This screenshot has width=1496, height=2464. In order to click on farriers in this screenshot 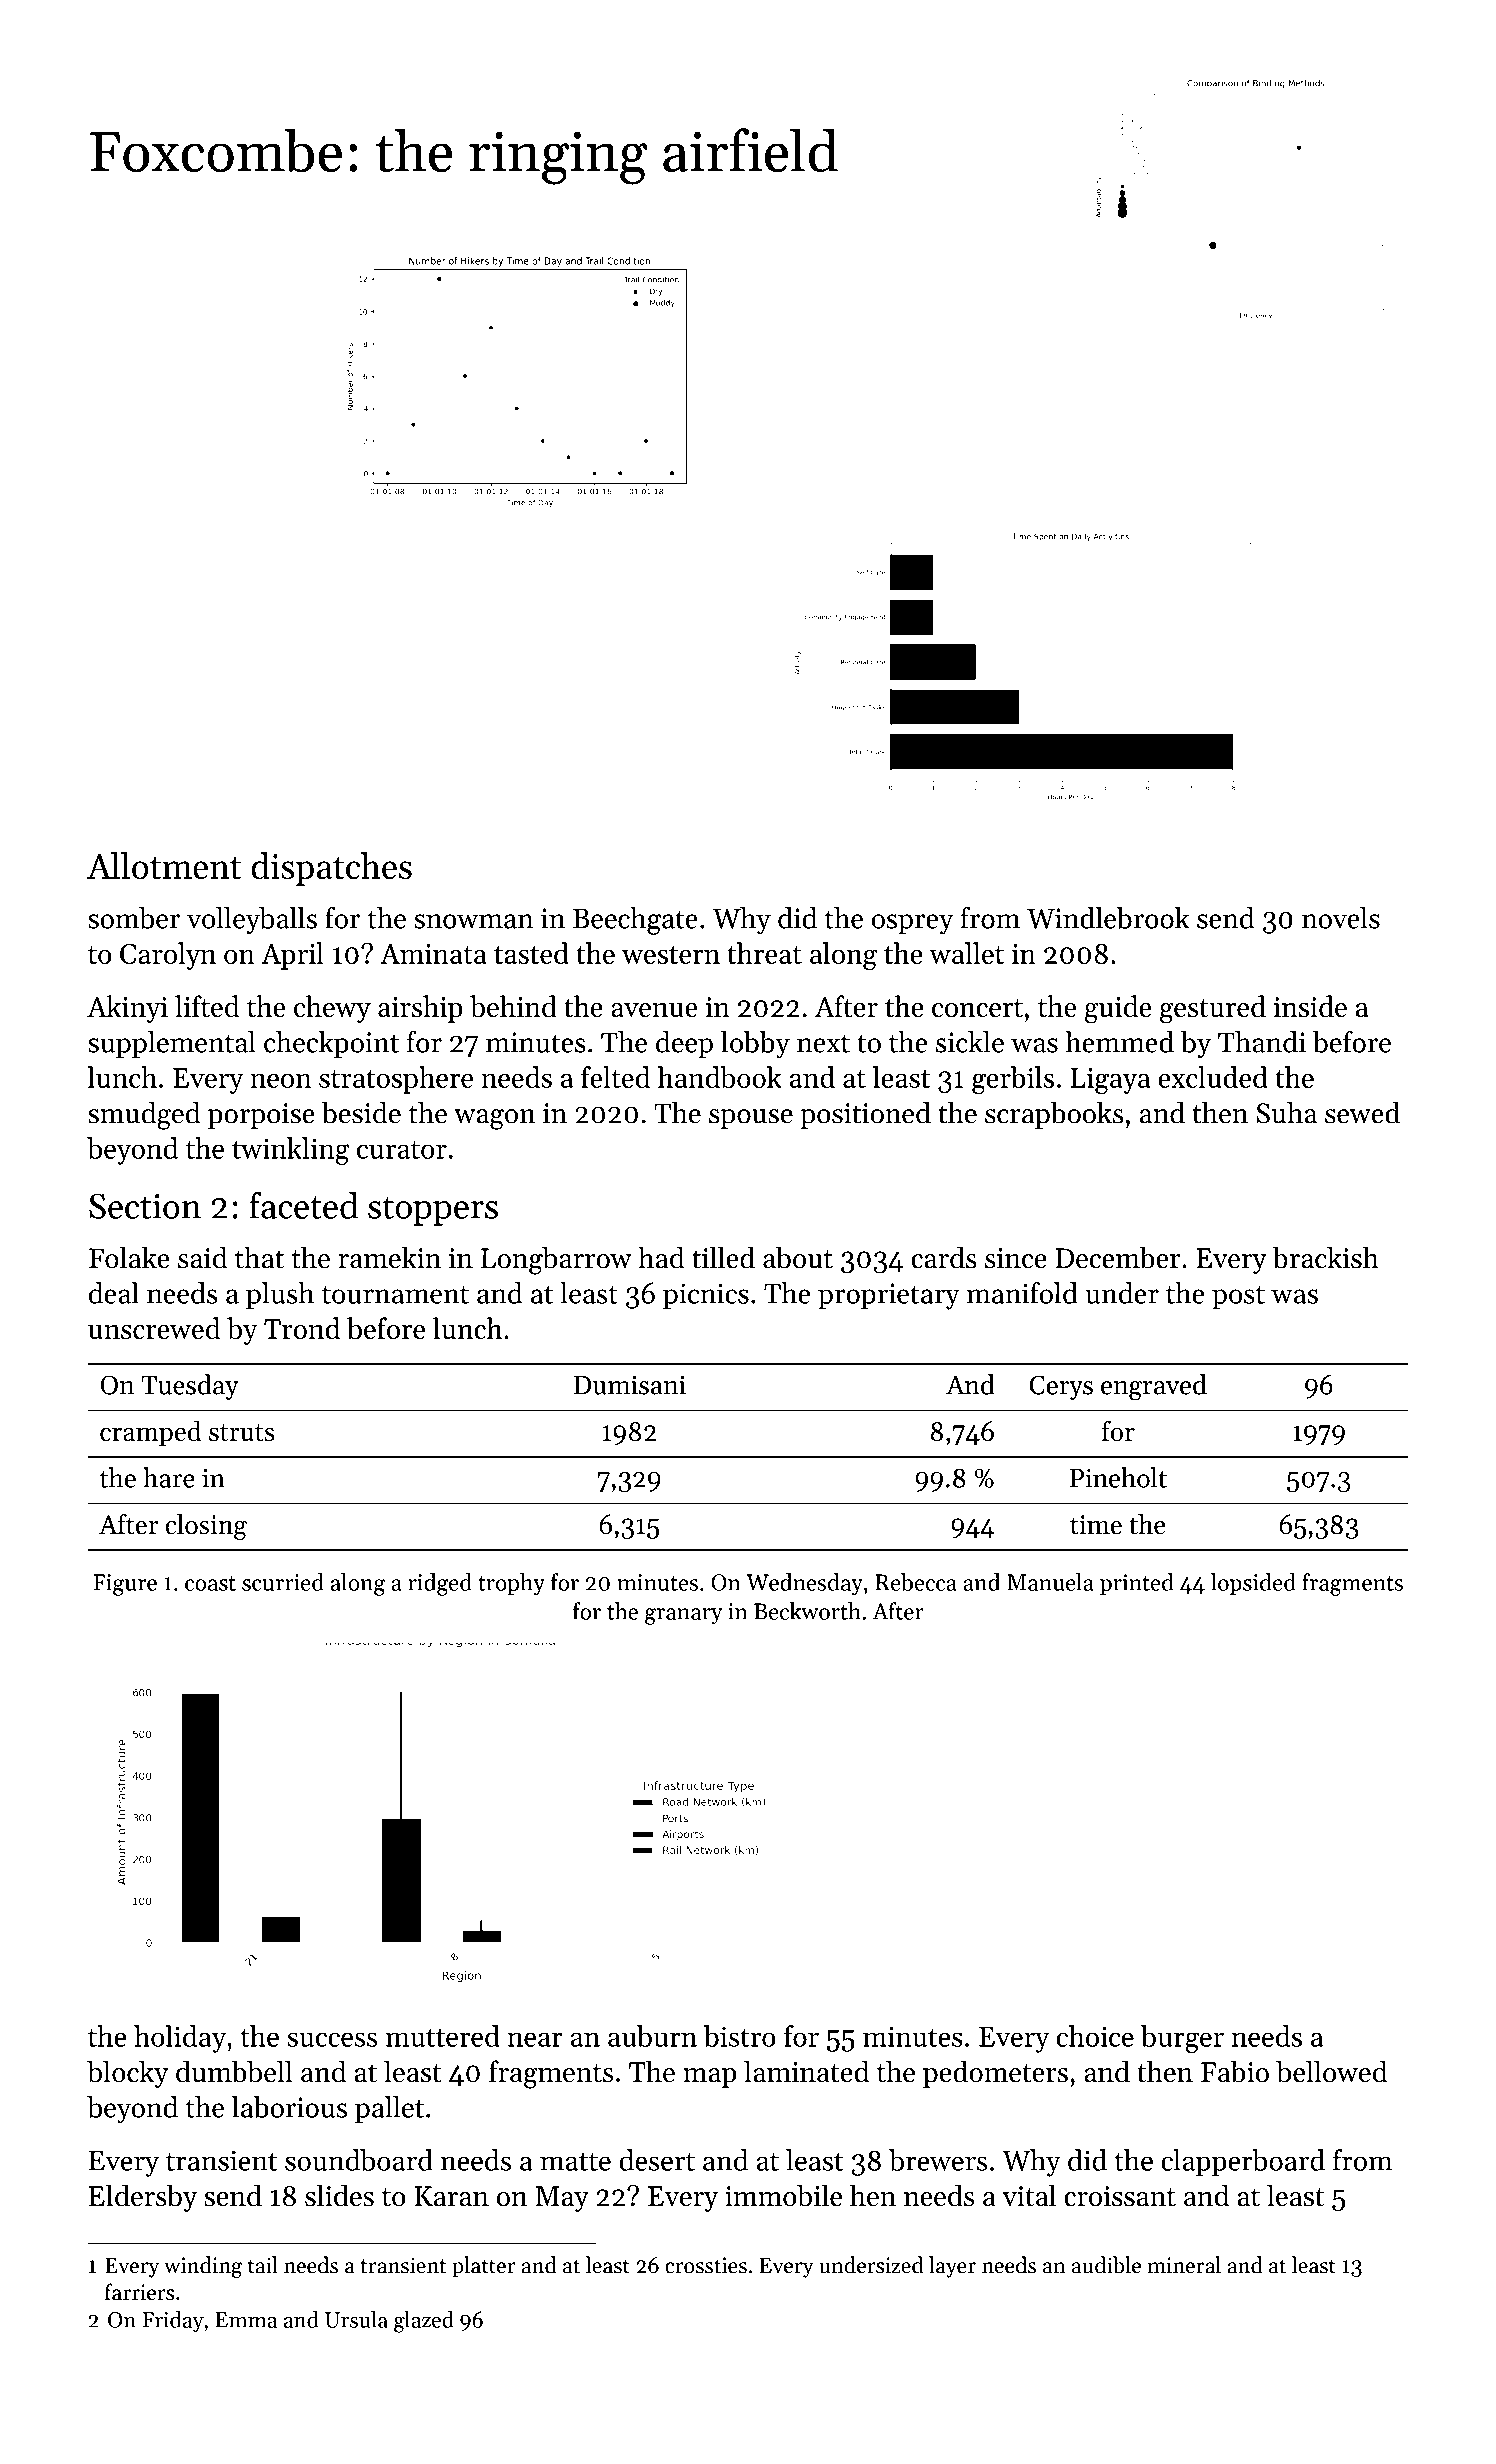, I will do `click(140, 2292)`.
